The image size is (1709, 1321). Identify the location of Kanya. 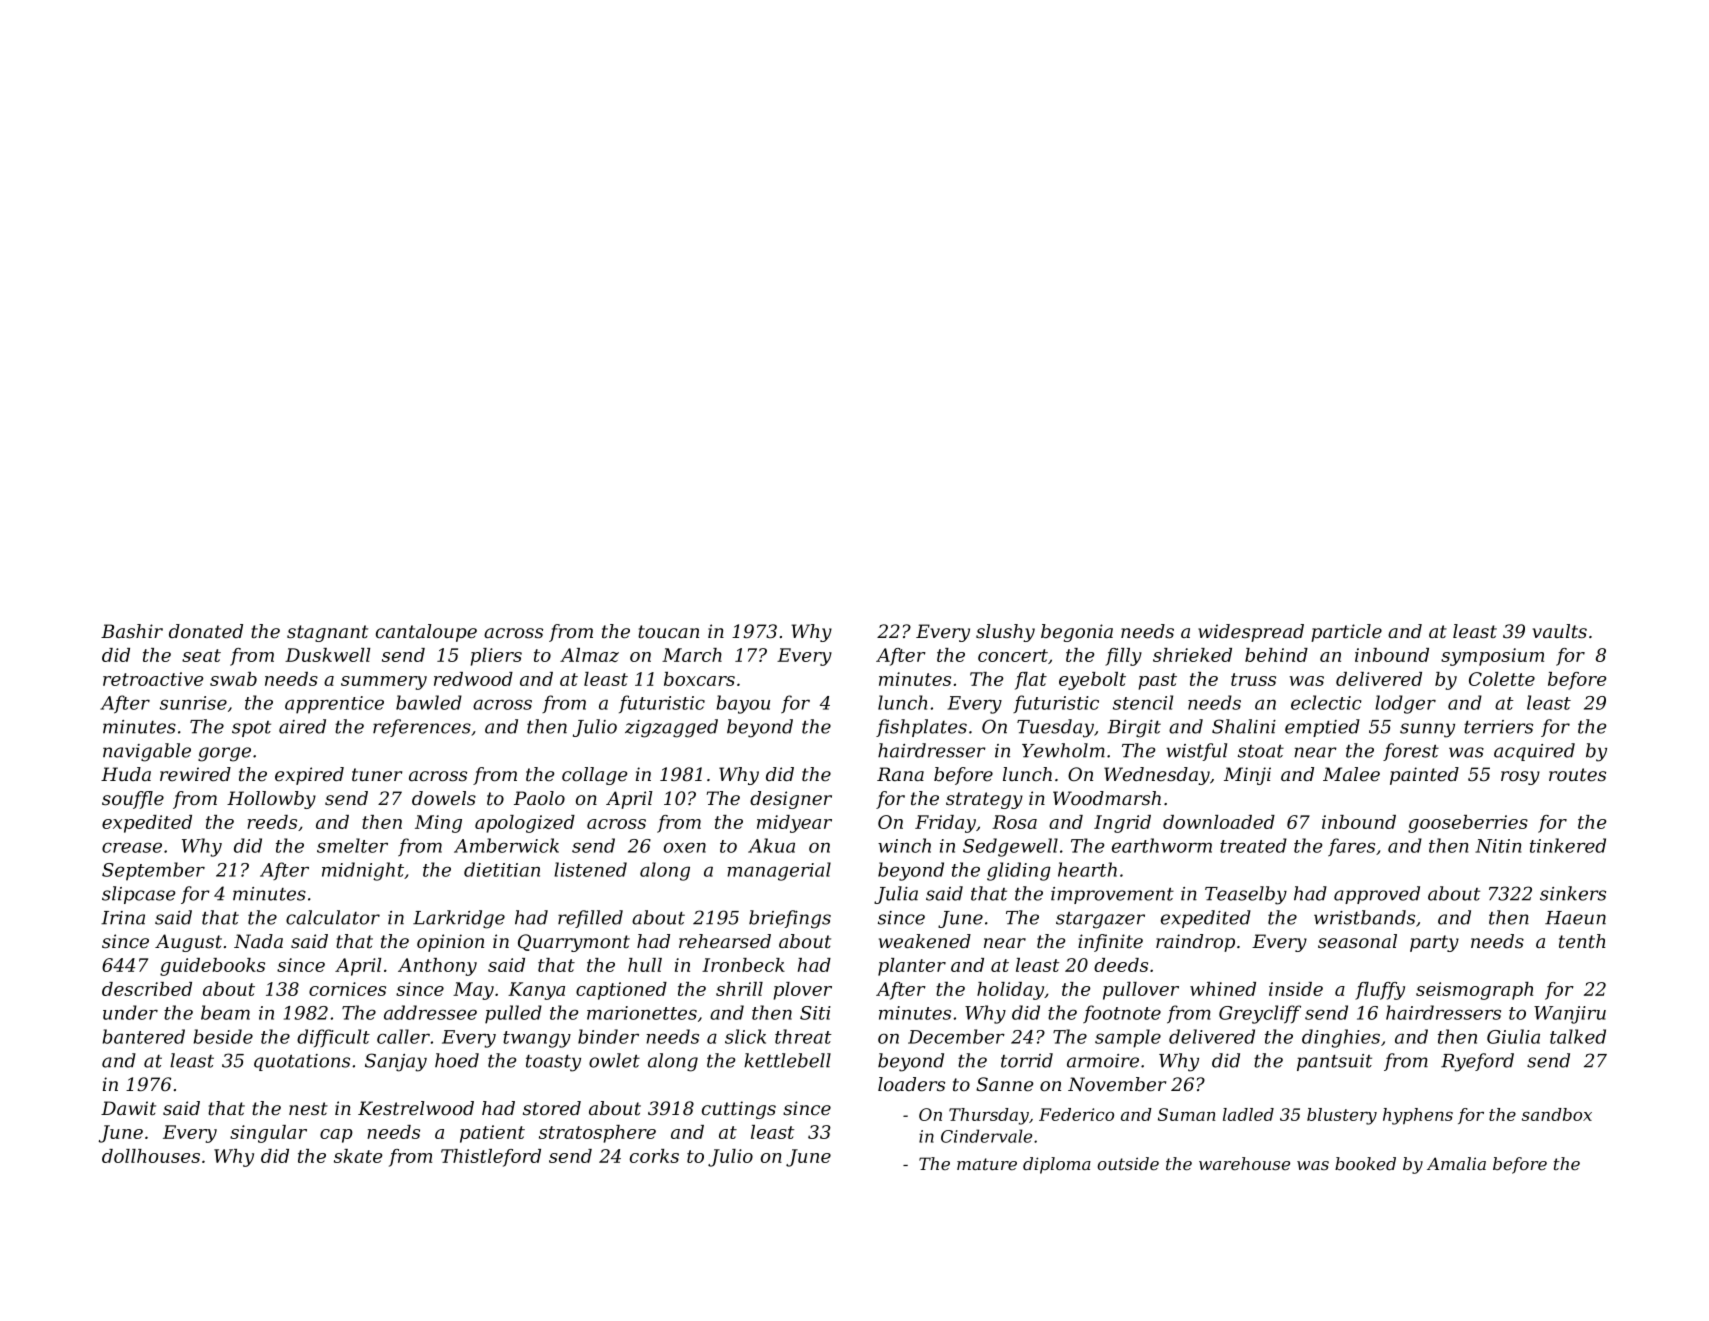
(536, 991).
